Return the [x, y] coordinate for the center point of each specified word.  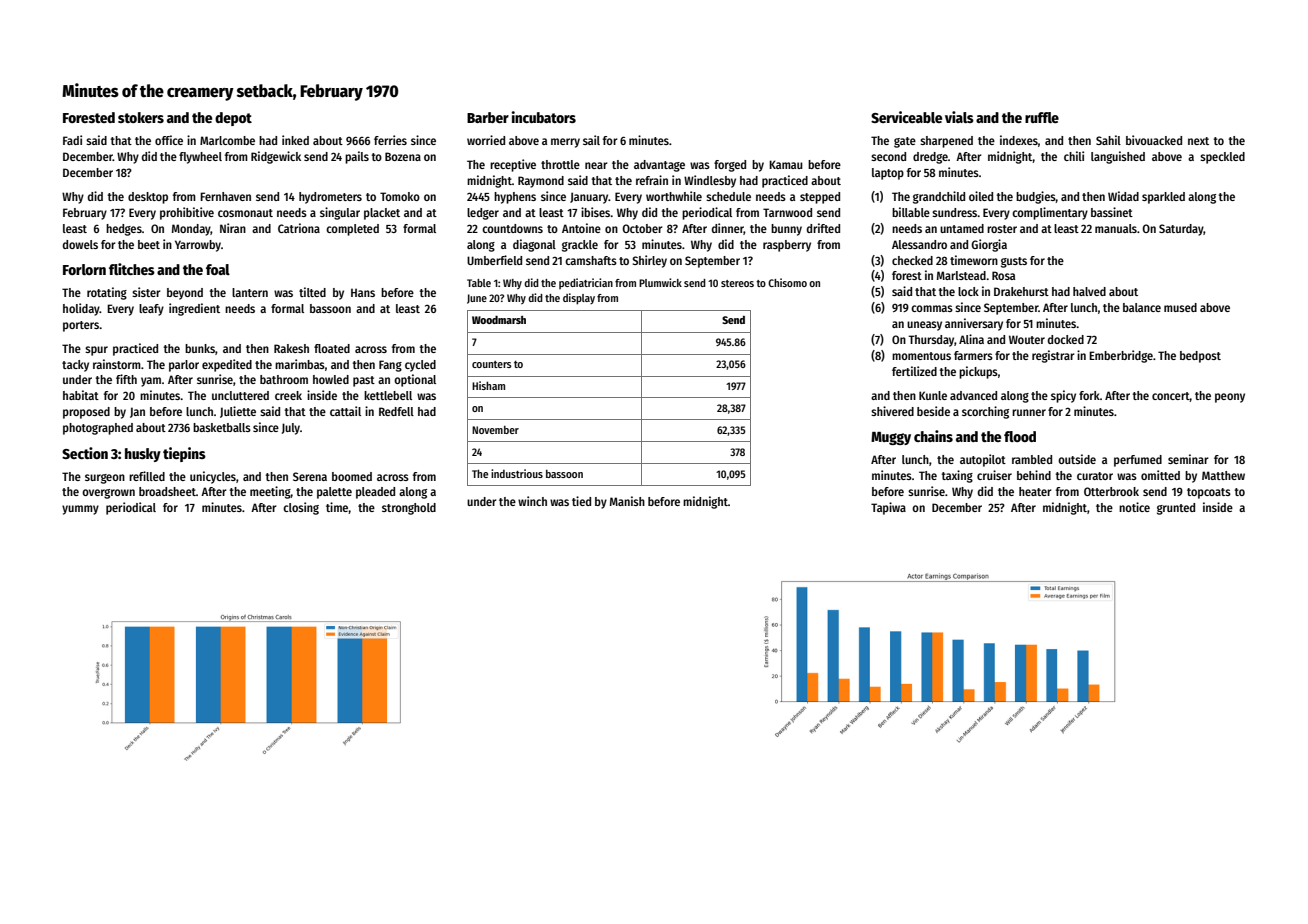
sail [591, 140]
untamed [962, 228]
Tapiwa [888, 508]
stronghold [409, 509]
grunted [1176, 509]
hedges [124, 230]
